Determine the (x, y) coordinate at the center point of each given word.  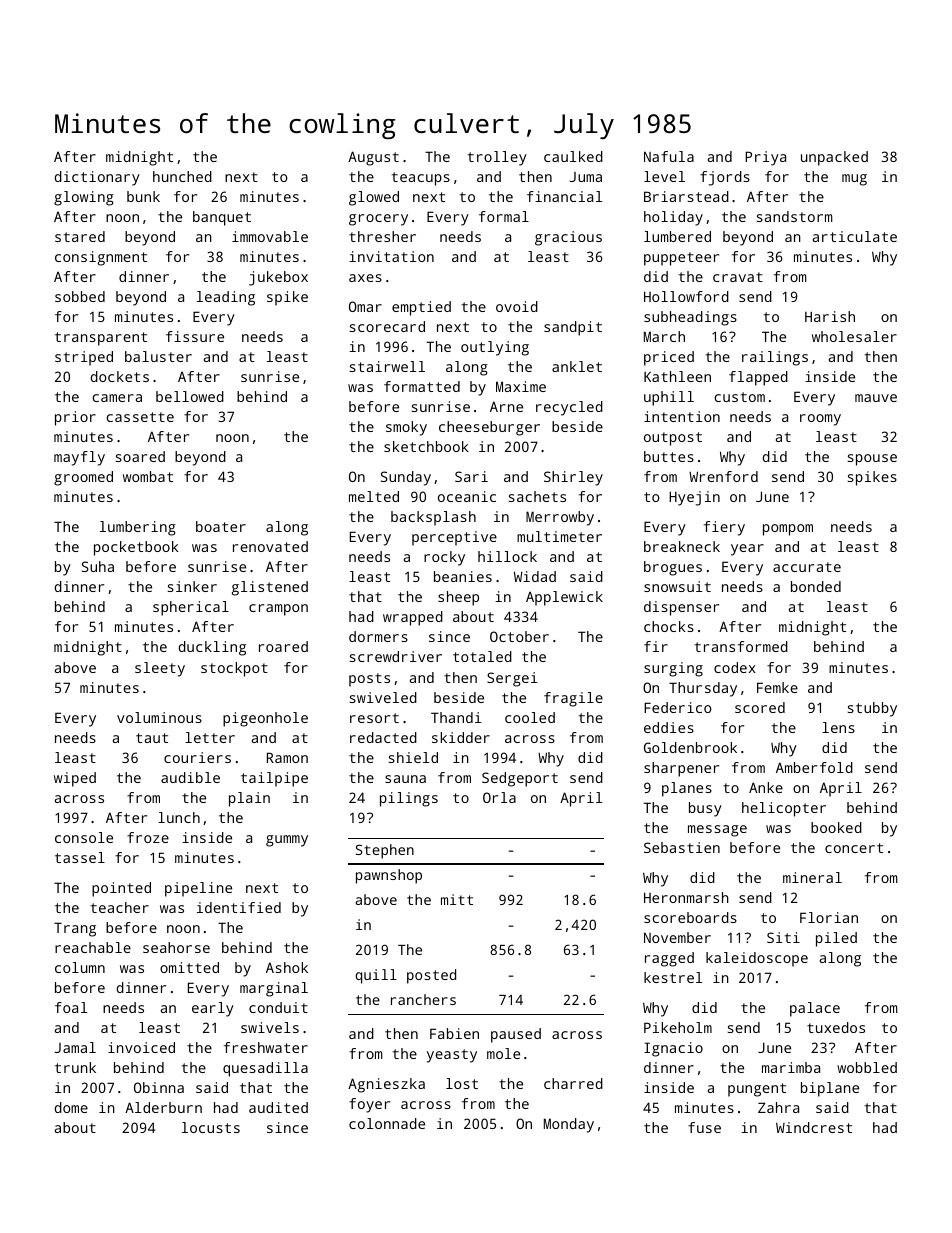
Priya (765, 158)
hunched (182, 176)
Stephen (385, 851)
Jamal (75, 1047)
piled (836, 939)
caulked (573, 156)
